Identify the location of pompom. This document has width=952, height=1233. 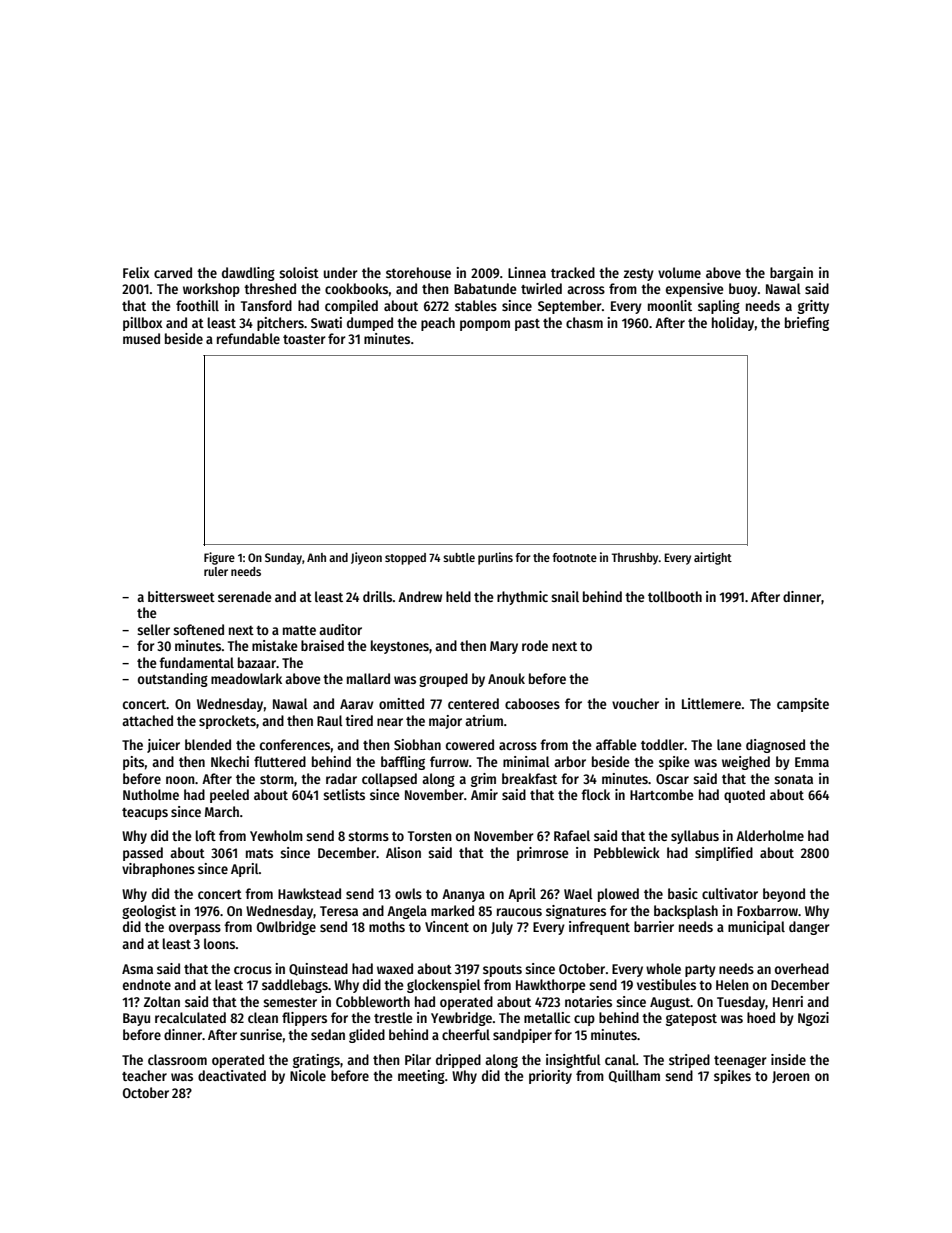
(485, 325).
